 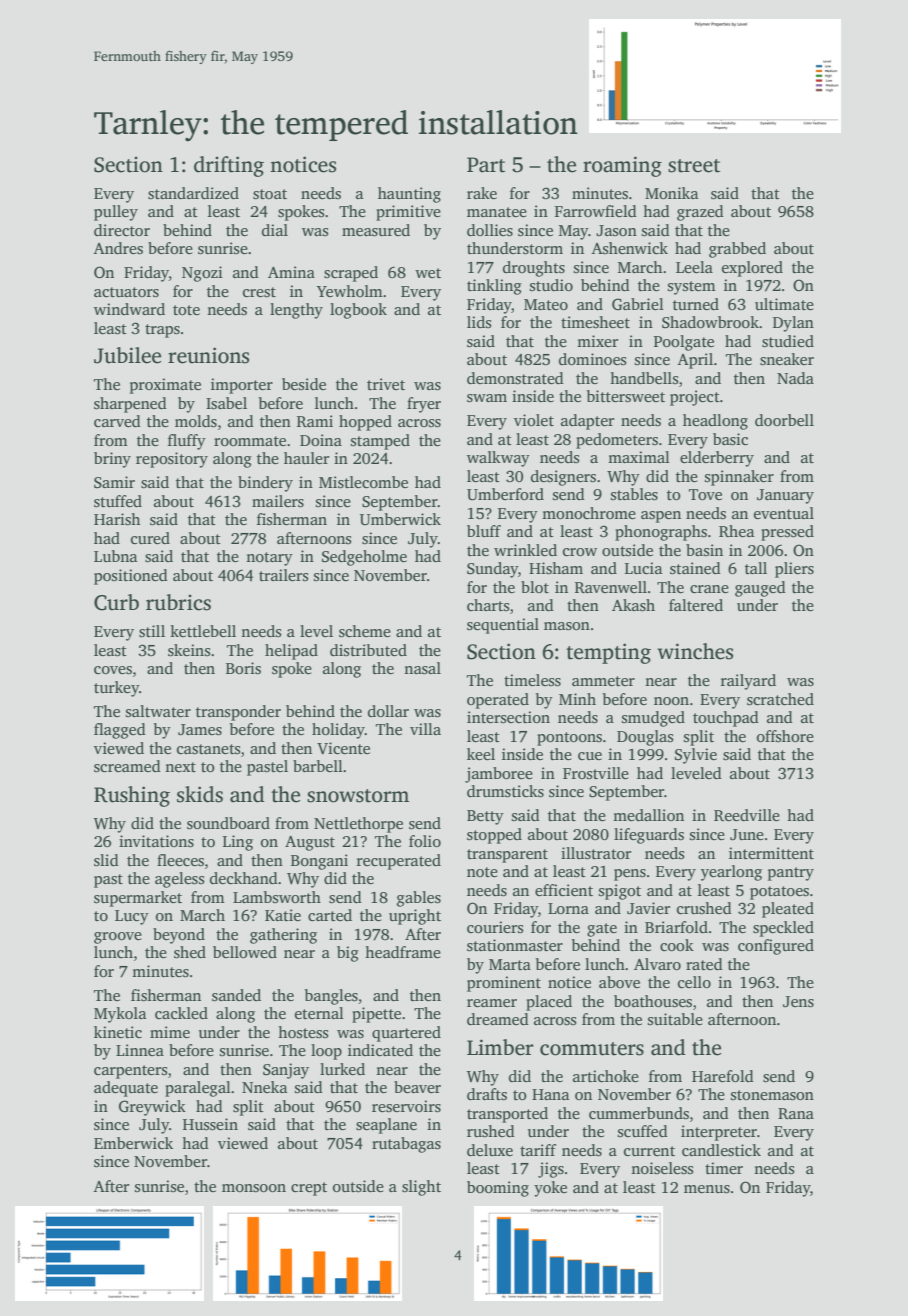 I want to click on kettlebell, so click(x=203, y=631).
